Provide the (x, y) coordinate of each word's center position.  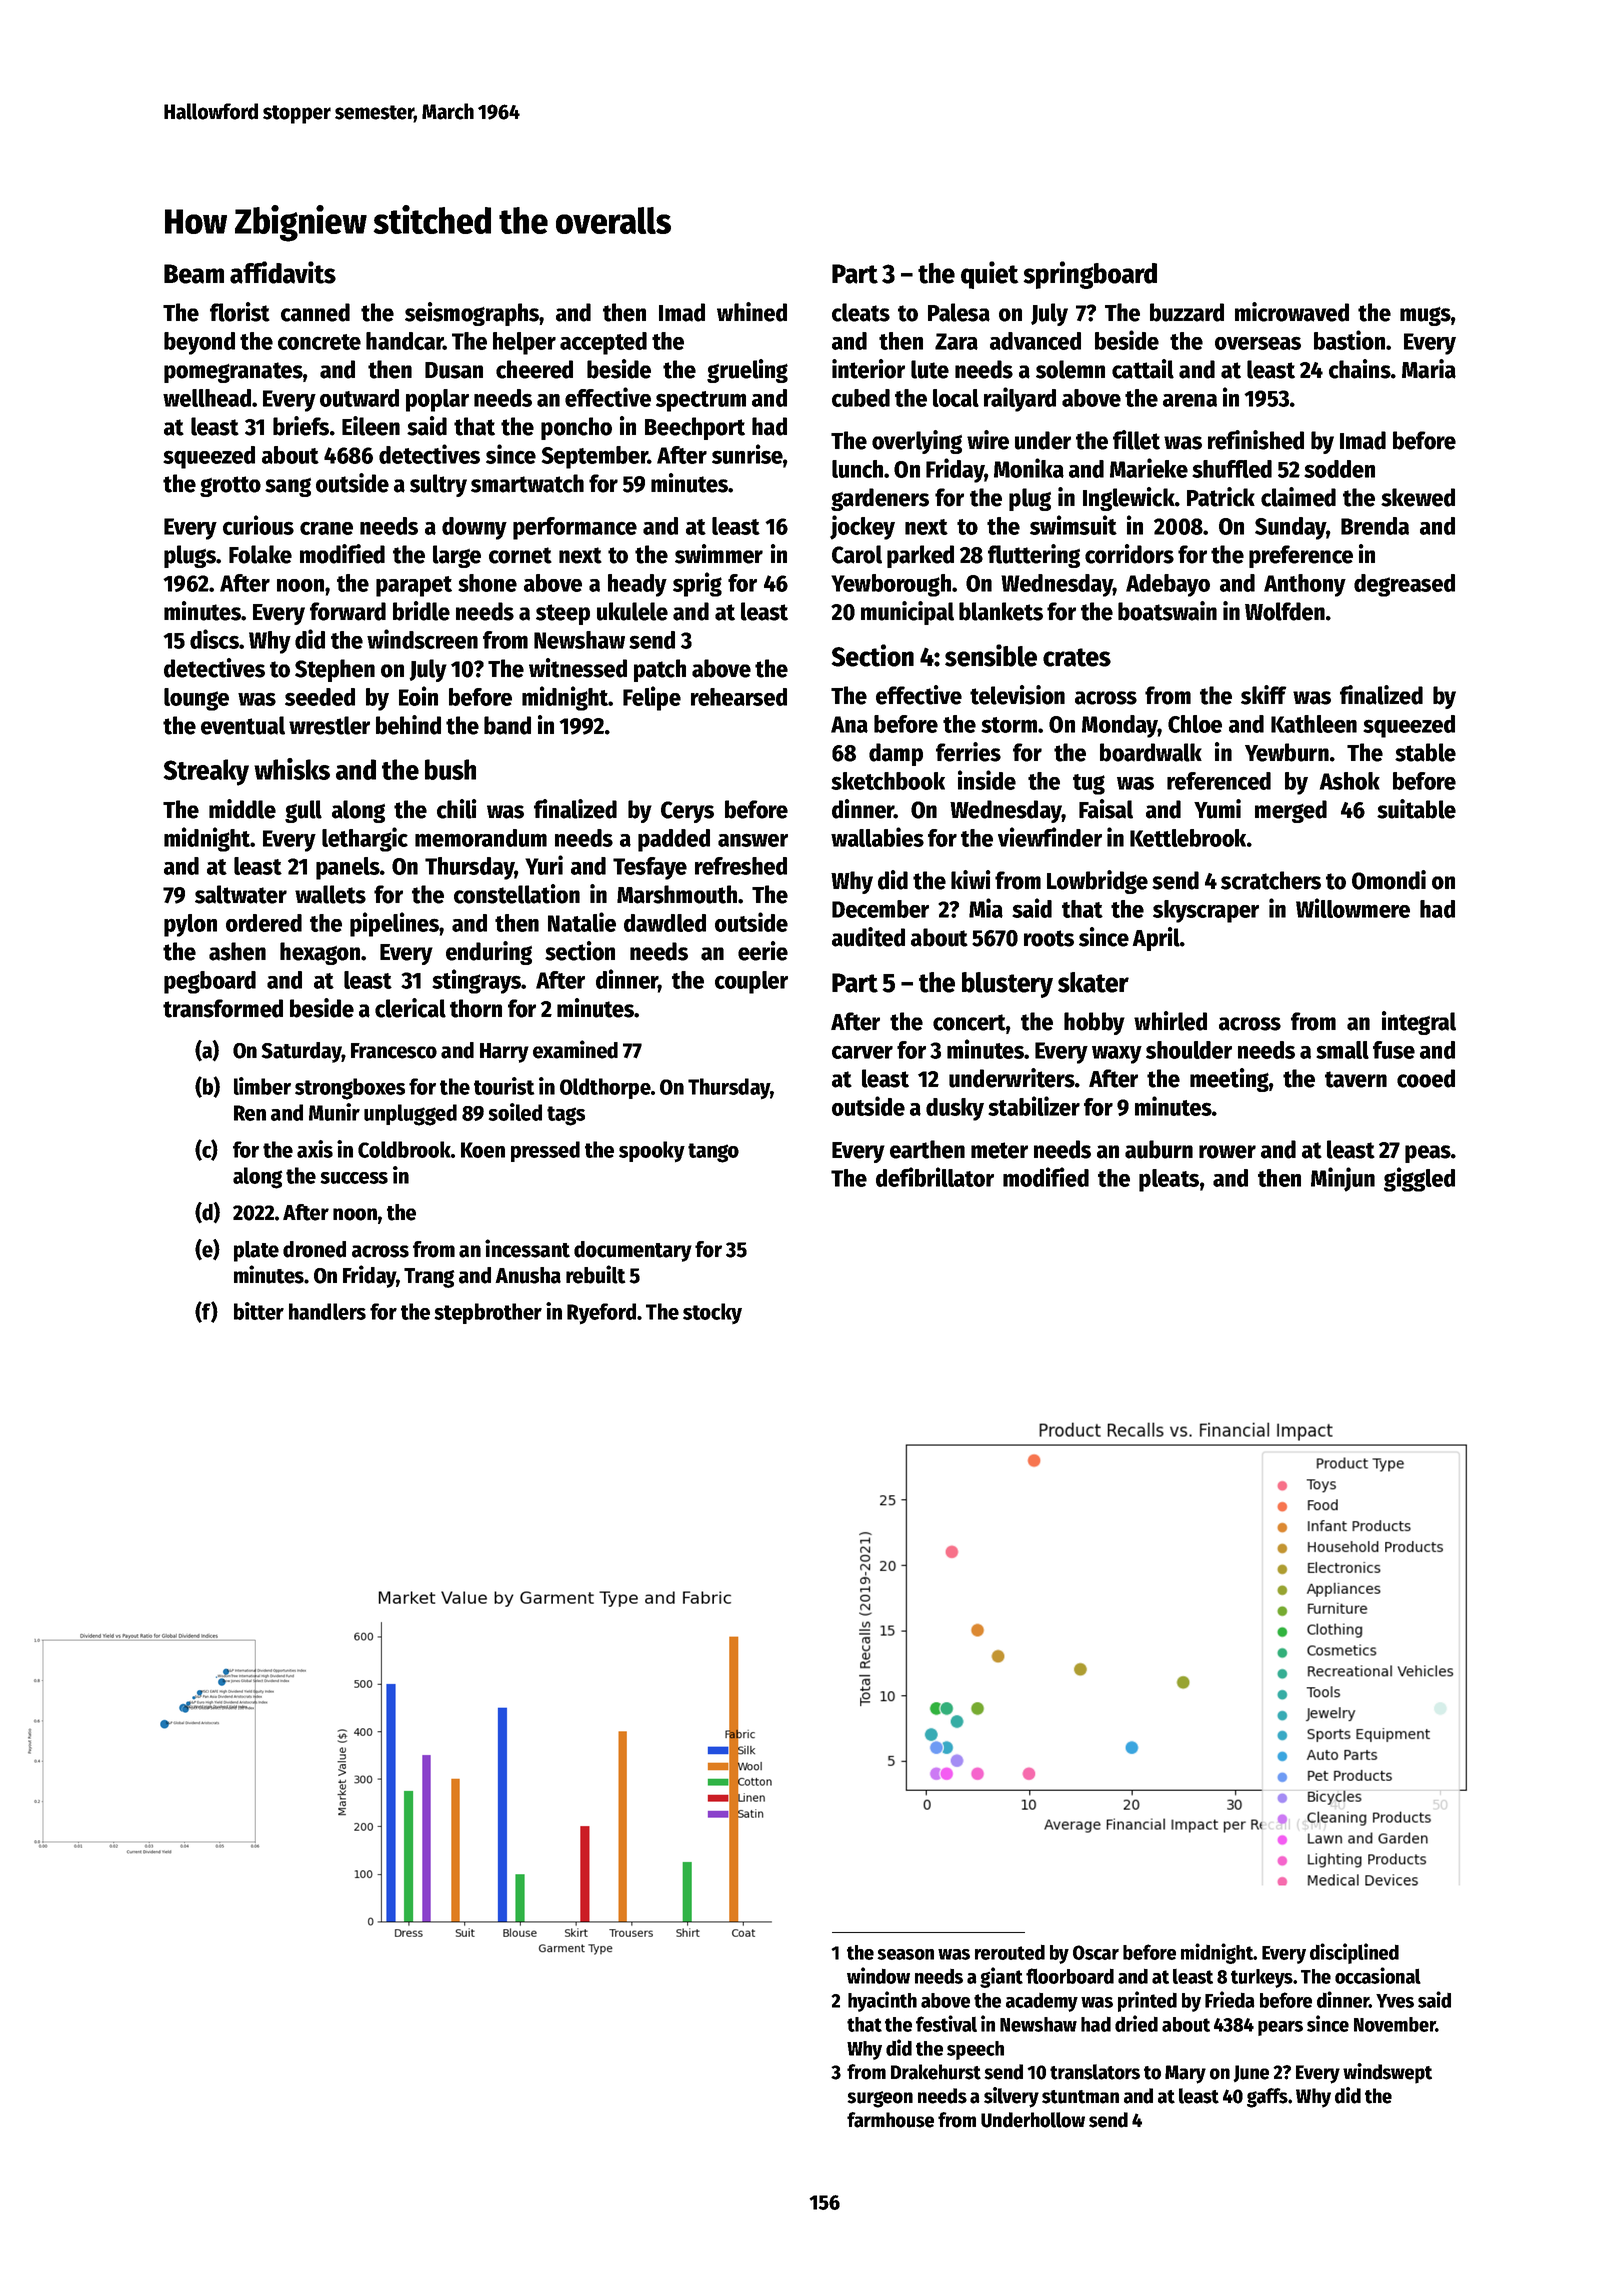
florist (240, 312)
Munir (334, 1112)
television (1017, 695)
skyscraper (1206, 911)
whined (752, 312)
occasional (1378, 1975)
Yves (1395, 2001)
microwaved (1292, 312)
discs (214, 639)
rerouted (1010, 1952)
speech (975, 2050)
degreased (1404, 585)
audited (868, 937)
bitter (259, 1311)
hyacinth (882, 2001)
